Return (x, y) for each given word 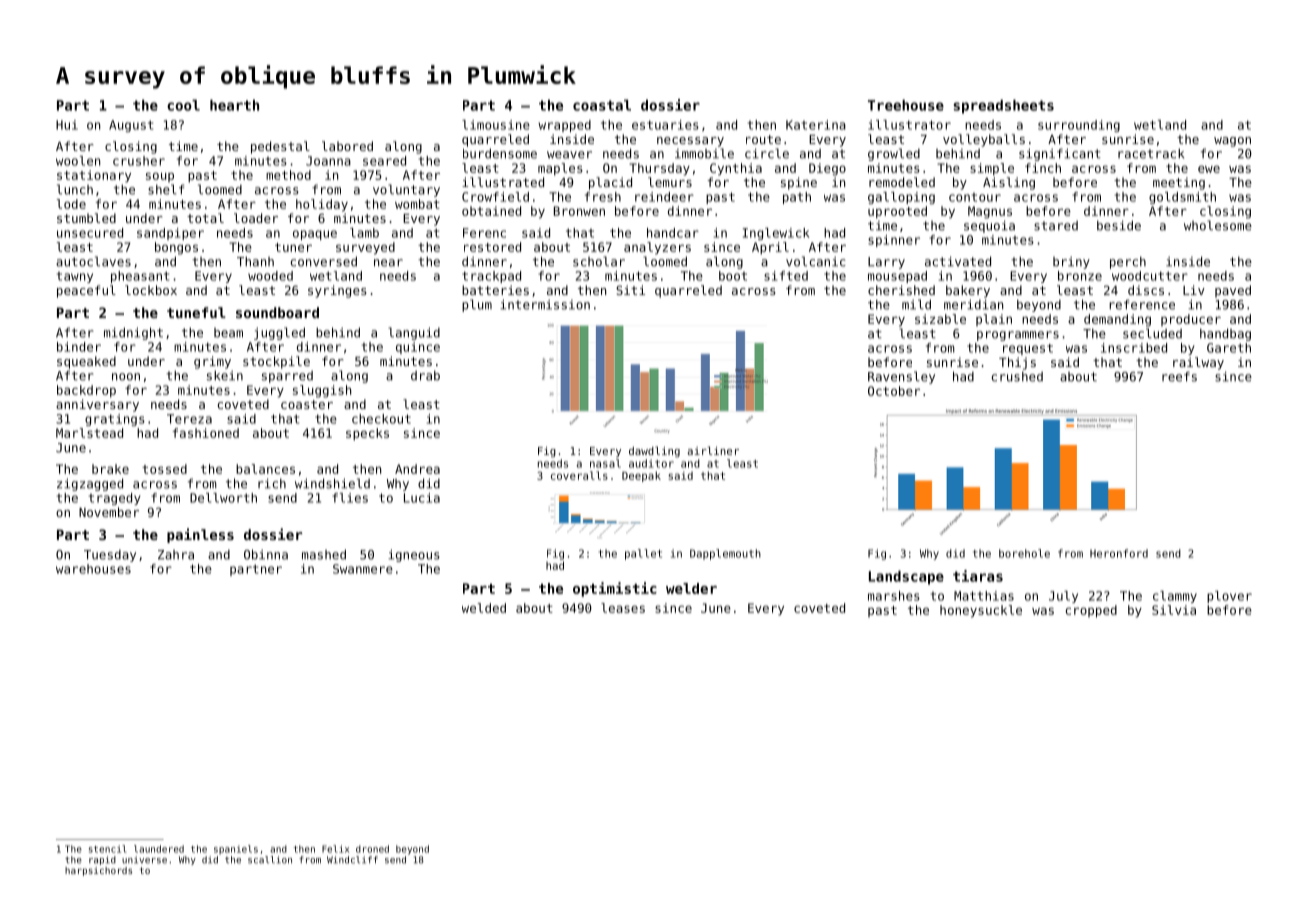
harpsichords (98, 871)
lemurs (670, 182)
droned (372, 849)
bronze (1080, 276)
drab (425, 375)
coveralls (579, 475)
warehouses (93, 569)
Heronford (1119, 553)
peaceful (86, 291)
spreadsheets (1004, 106)
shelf (166, 189)
